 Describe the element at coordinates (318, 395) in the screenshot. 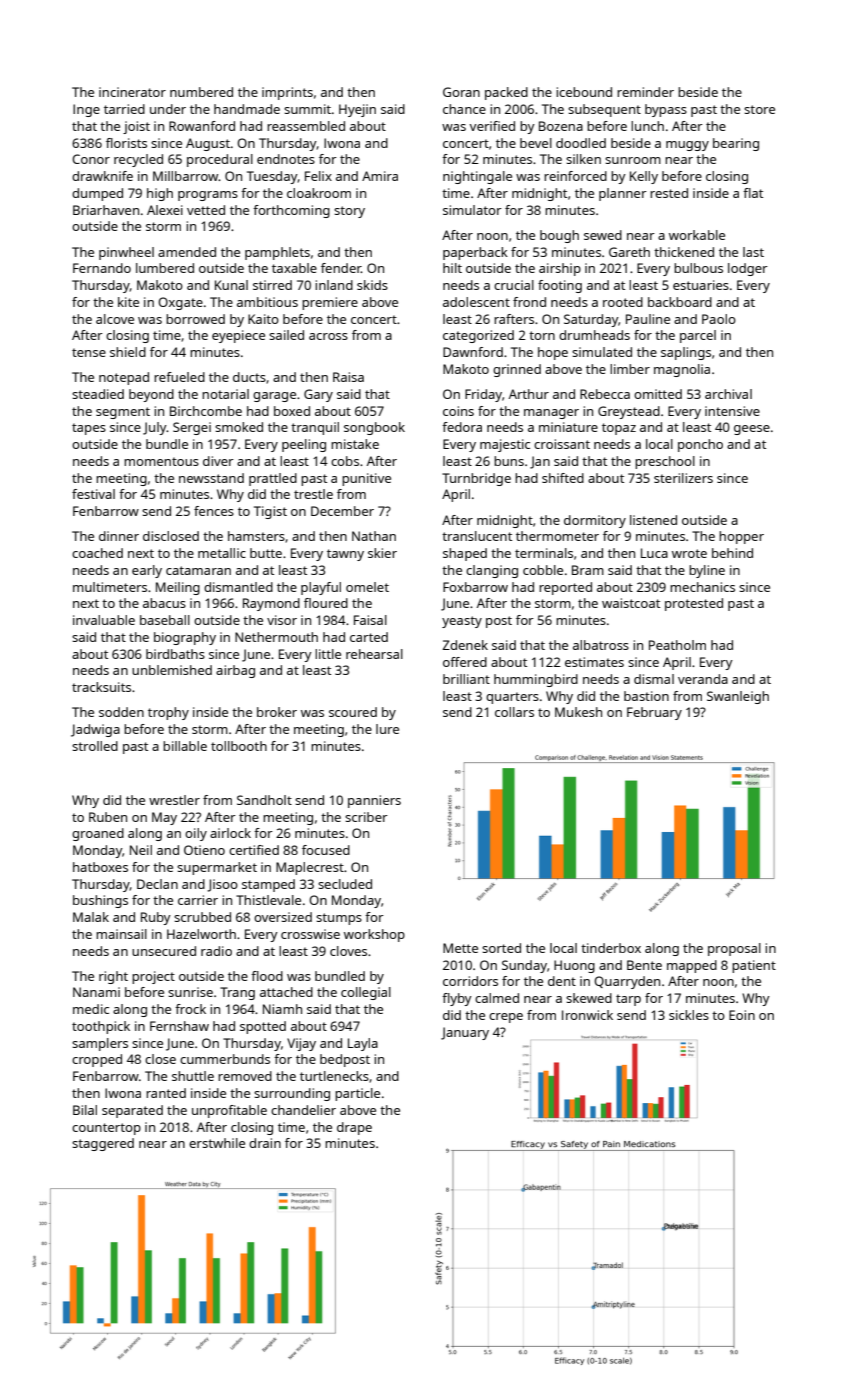

I see `Gary` at that location.
